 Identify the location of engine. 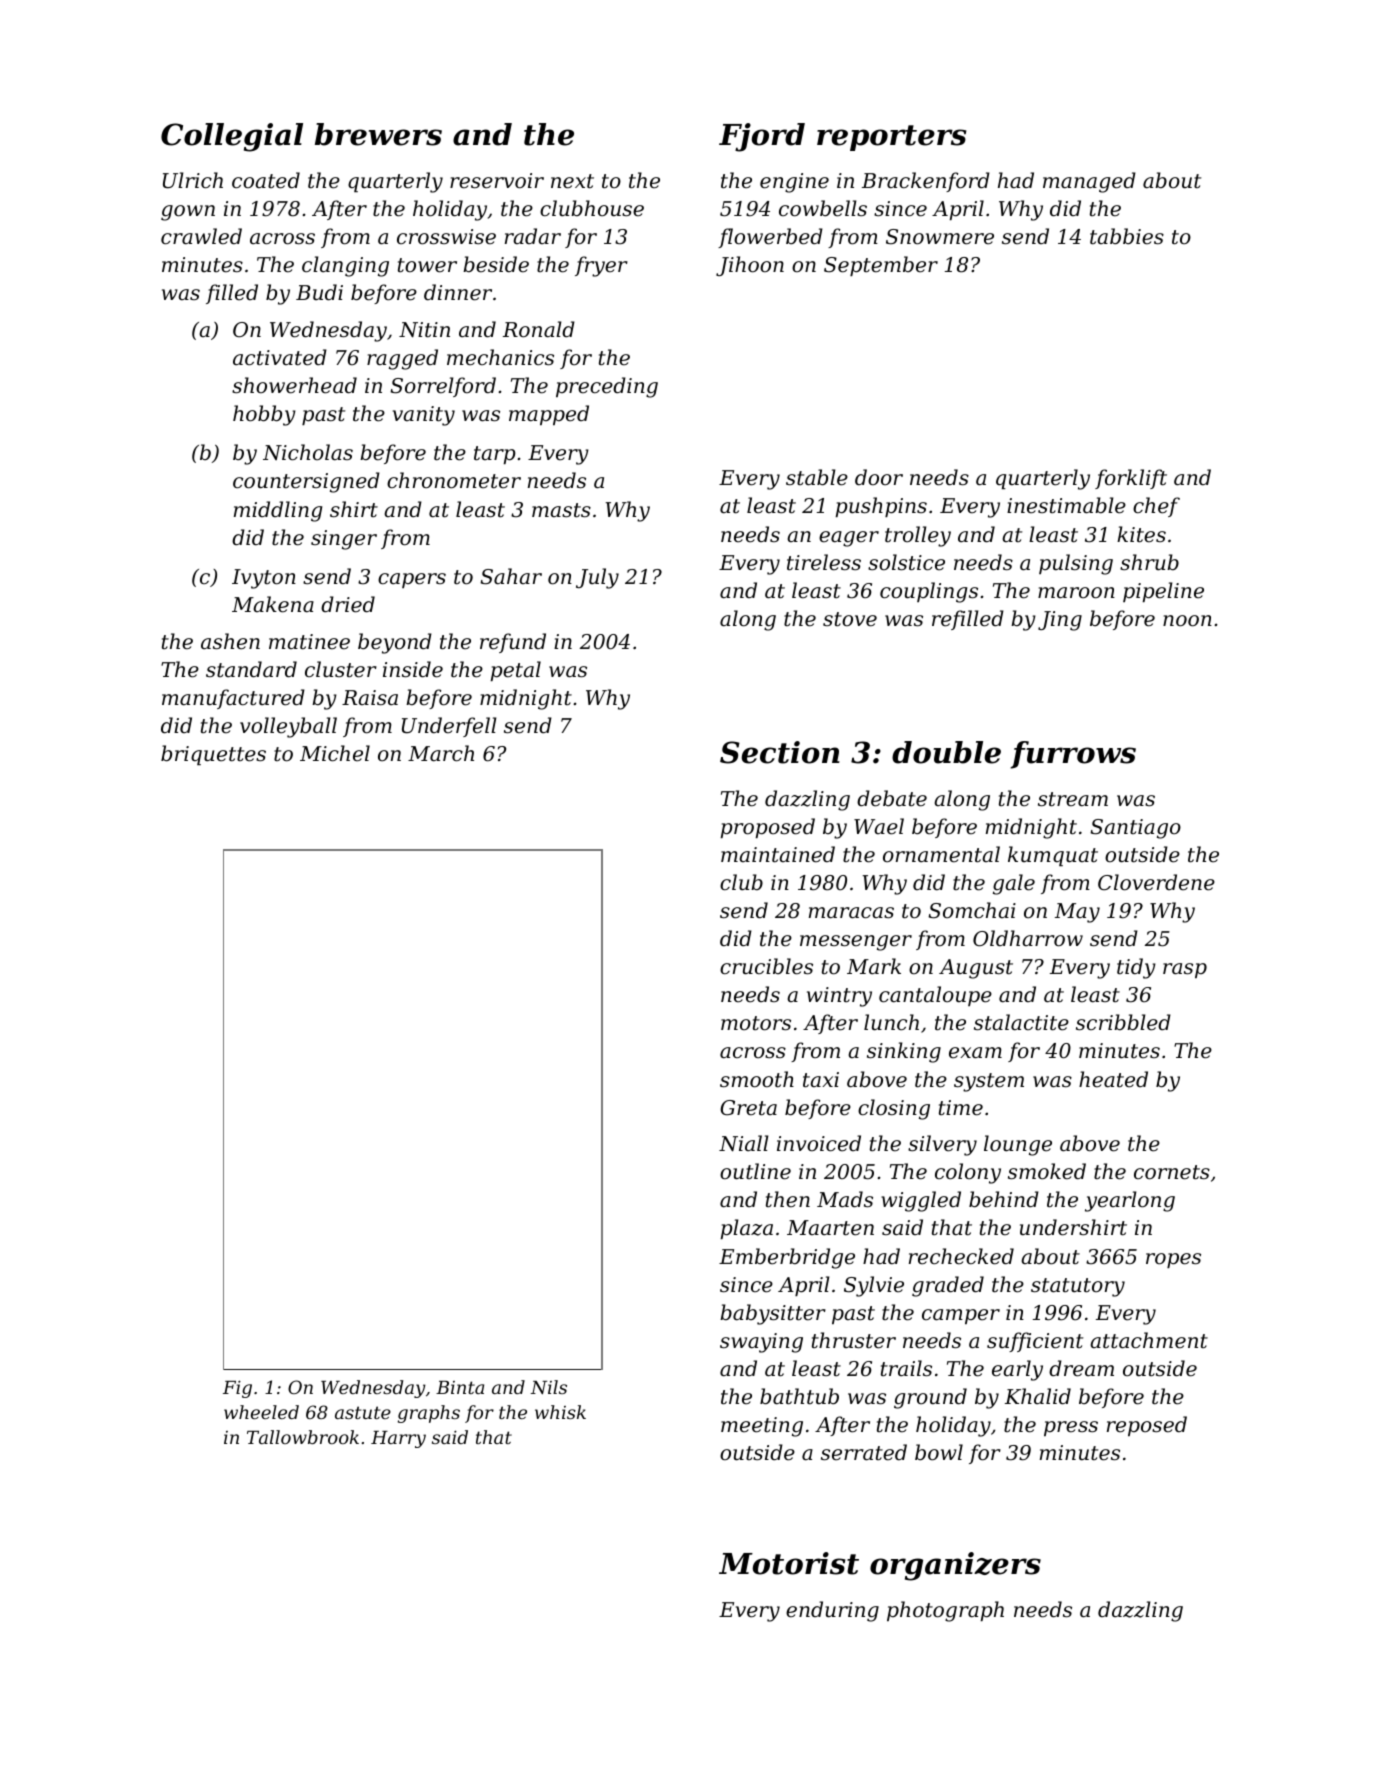
(794, 183).
